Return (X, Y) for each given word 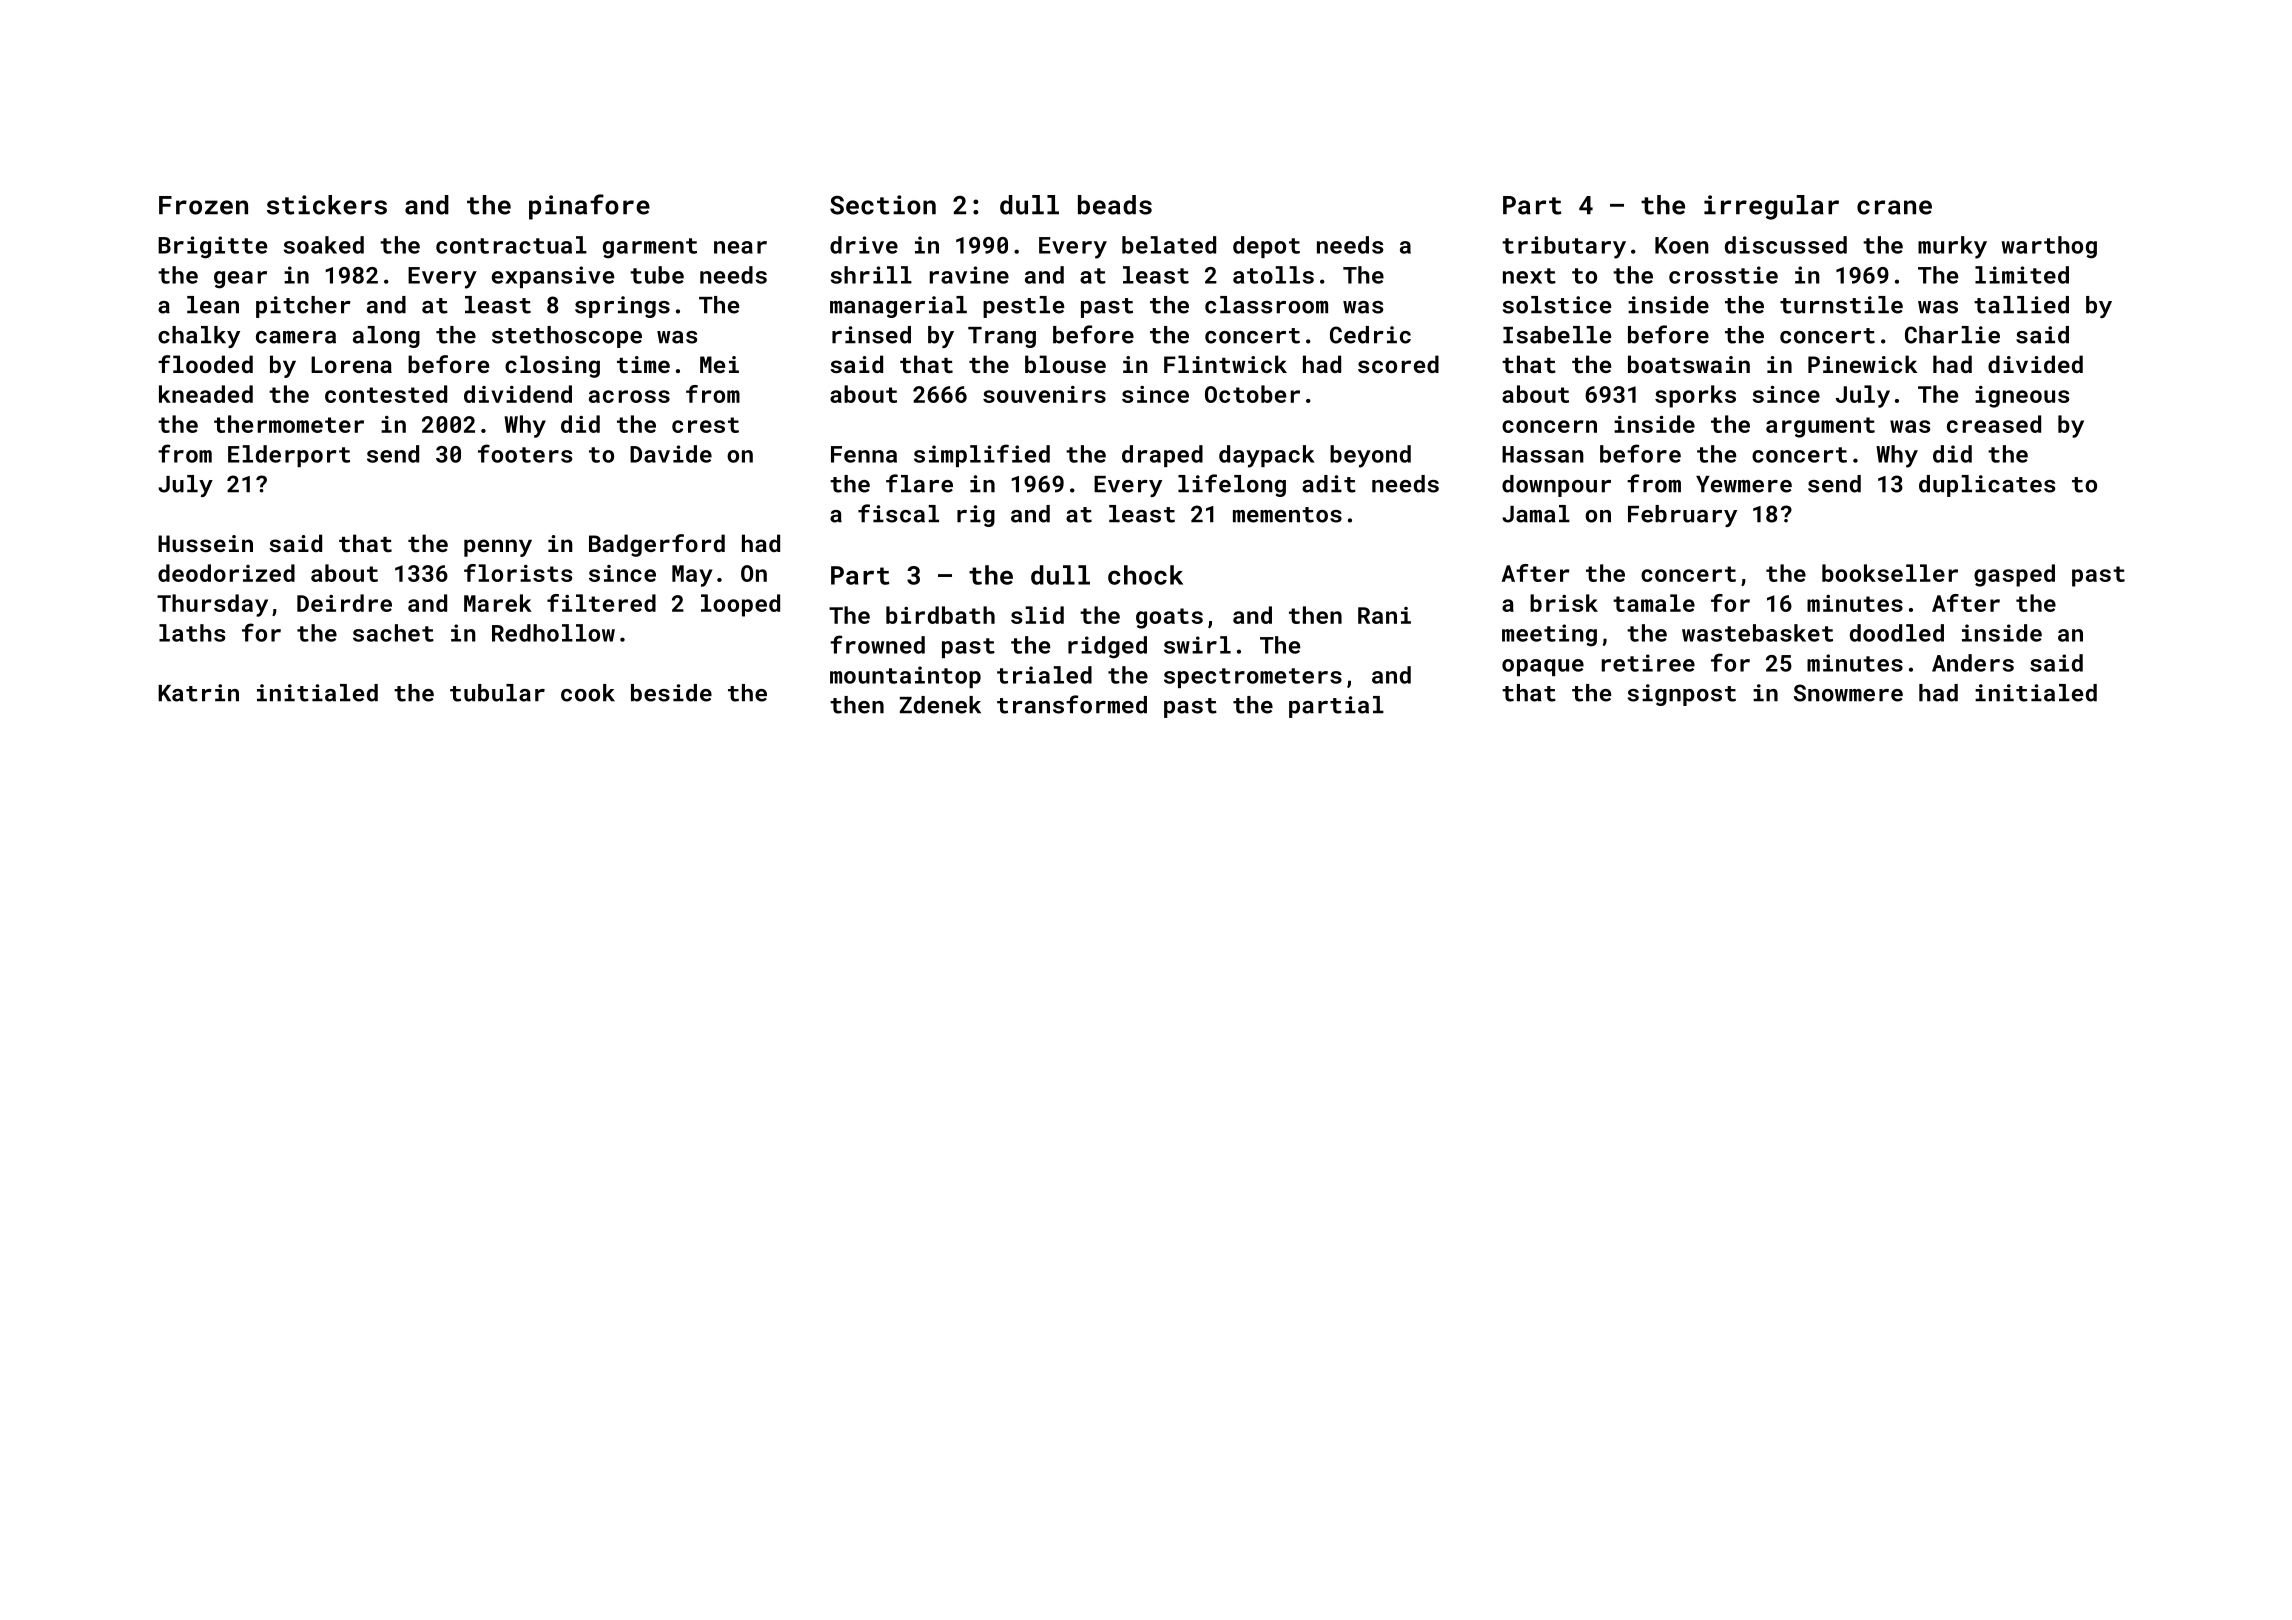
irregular (1771, 207)
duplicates (1987, 486)
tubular (497, 693)
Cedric (1370, 335)
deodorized (226, 573)
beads (1115, 205)
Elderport (289, 456)
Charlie (1952, 335)
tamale (1654, 603)
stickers (327, 205)
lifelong (1232, 485)
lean (213, 305)
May (692, 576)
